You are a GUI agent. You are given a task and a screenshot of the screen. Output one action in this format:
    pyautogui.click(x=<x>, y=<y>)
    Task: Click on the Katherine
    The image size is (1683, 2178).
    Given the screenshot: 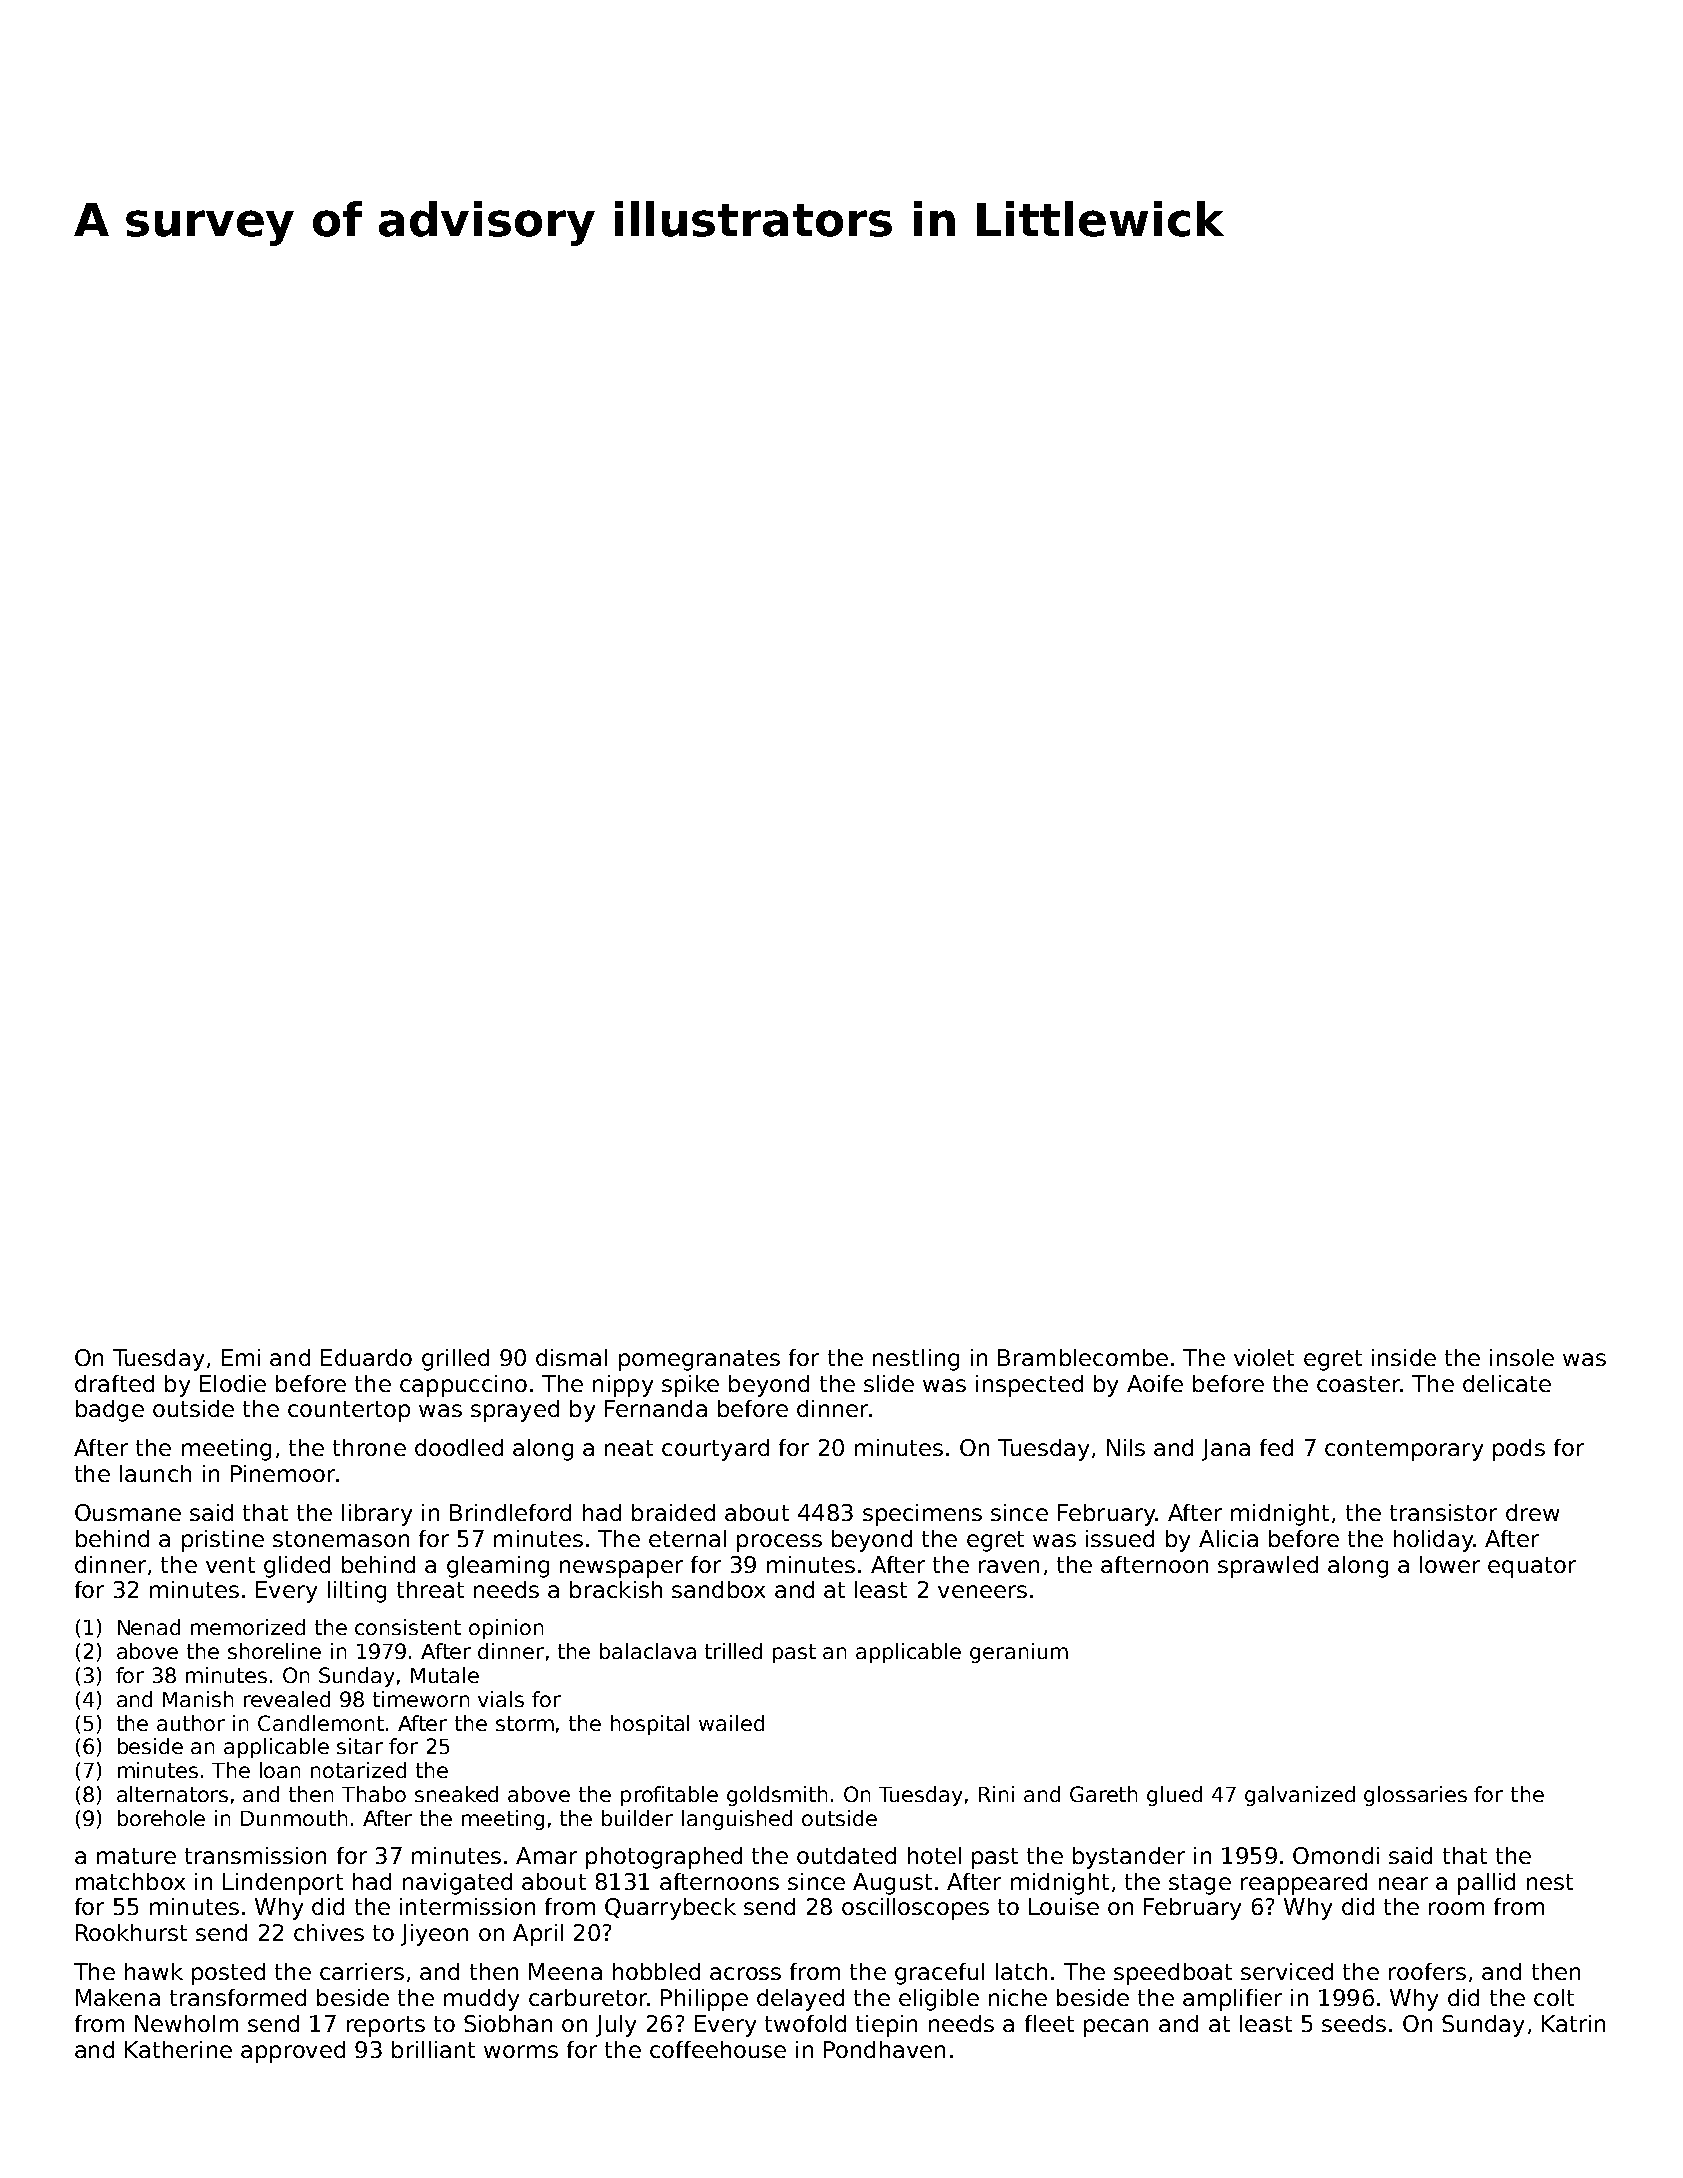 What is the action you would take?
    pyautogui.click(x=178, y=2049)
